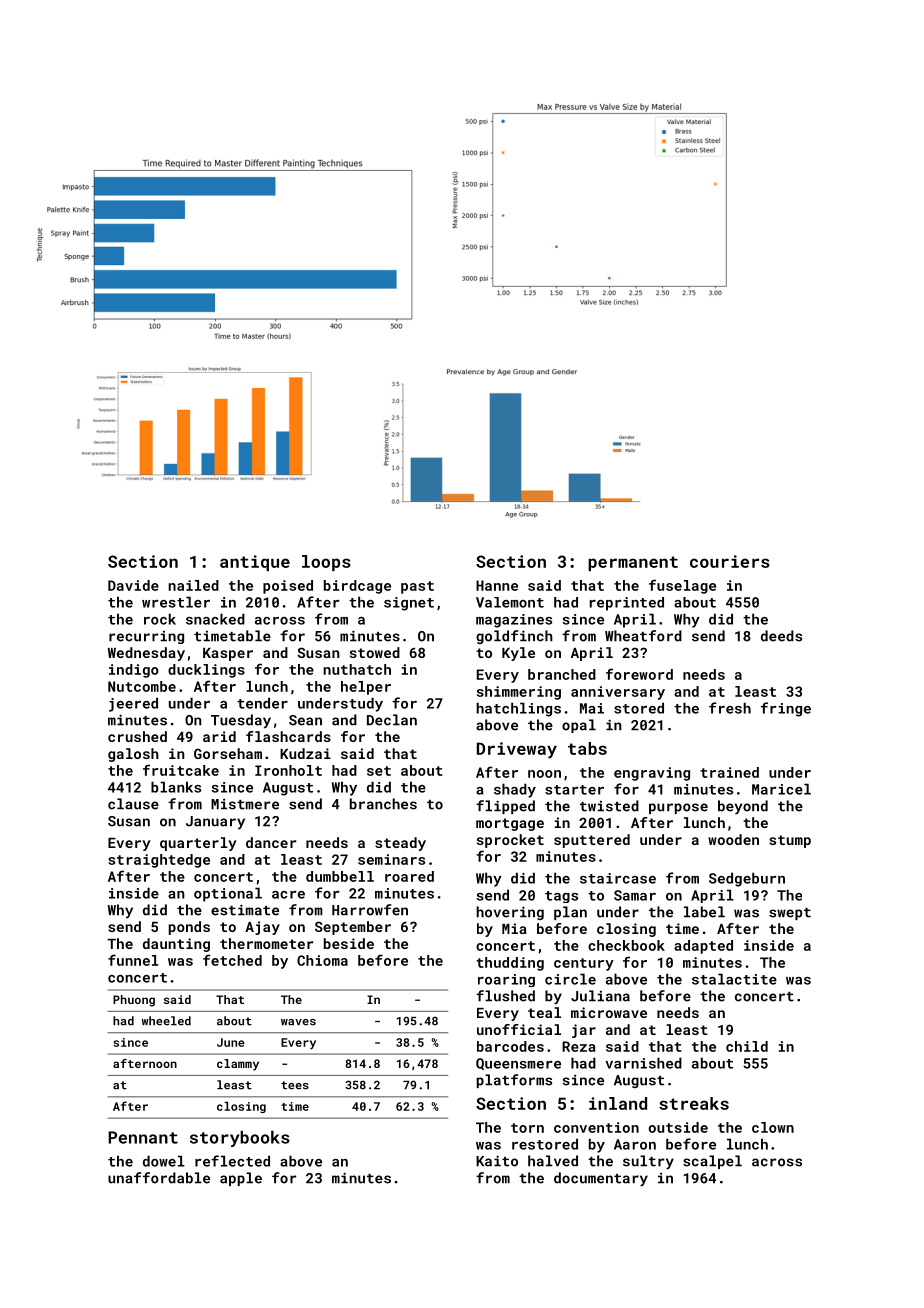 This screenshot has height=1308, width=924. What do you see at coordinates (133, 585) in the screenshot?
I see `Davide` at bounding box center [133, 585].
